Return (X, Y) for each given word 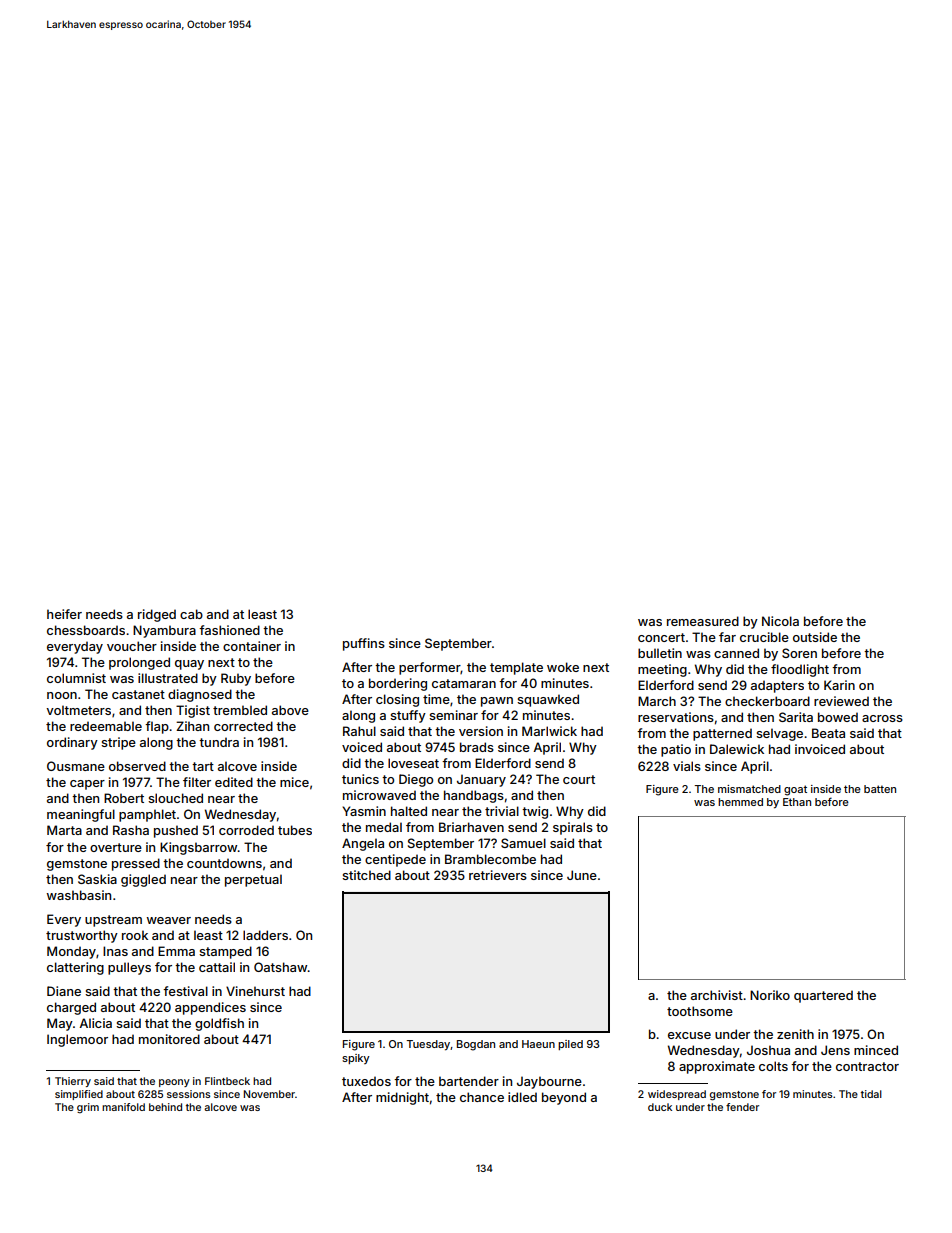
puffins (364, 644)
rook (135, 935)
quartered (823, 996)
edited (234, 782)
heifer (64, 614)
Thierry (73, 1082)
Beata (828, 733)
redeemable (106, 726)
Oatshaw (281, 967)
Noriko (770, 995)
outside (815, 637)
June (582, 875)
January (481, 780)
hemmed (740, 802)
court (579, 779)
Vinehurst (255, 991)
